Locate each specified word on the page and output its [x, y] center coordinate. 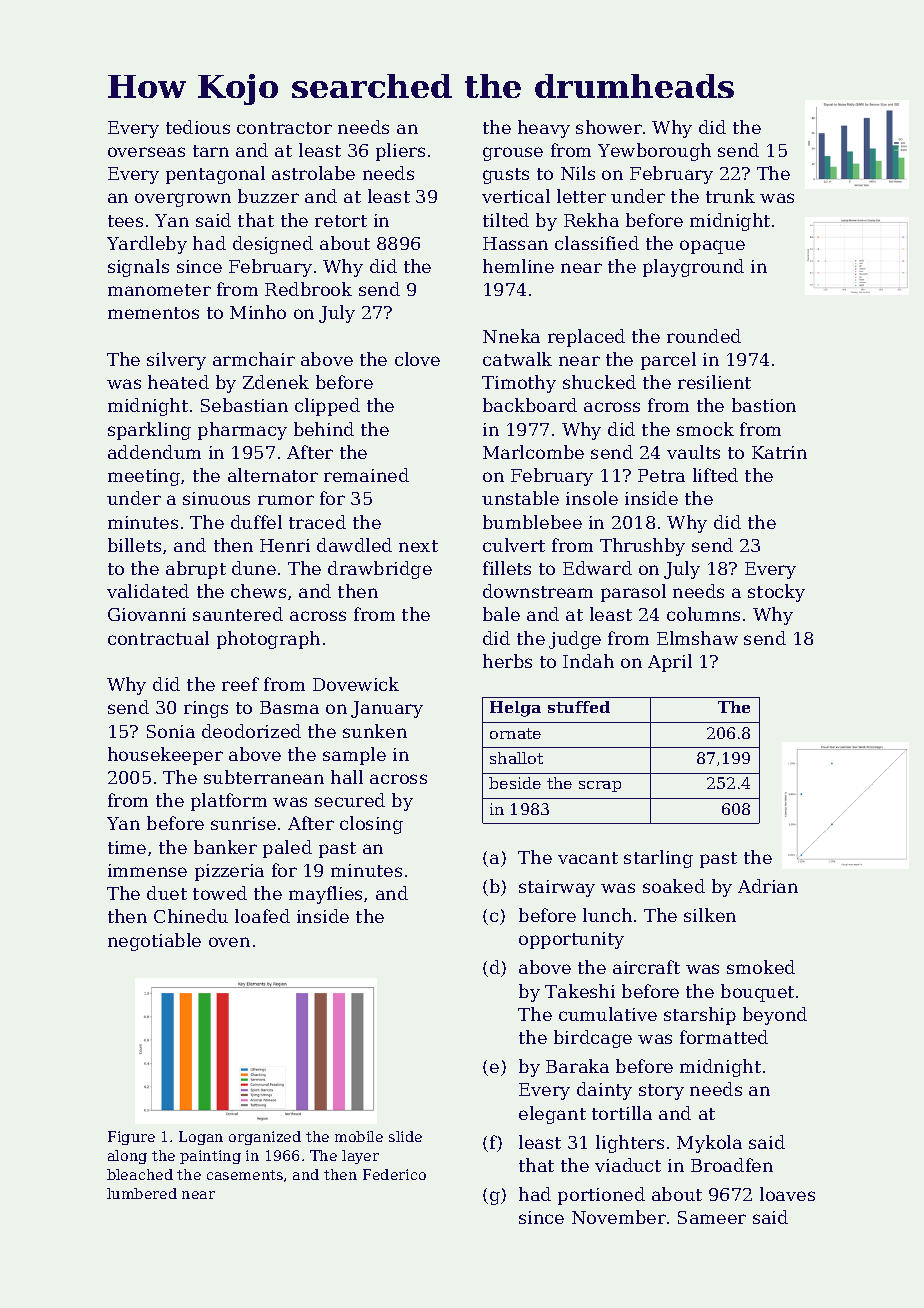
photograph [268, 640]
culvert [514, 545]
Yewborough [654, 152]
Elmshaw [697, 638]
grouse [513, 154]
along [127, 1157]
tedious [198, 127]
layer [360, 1157]
